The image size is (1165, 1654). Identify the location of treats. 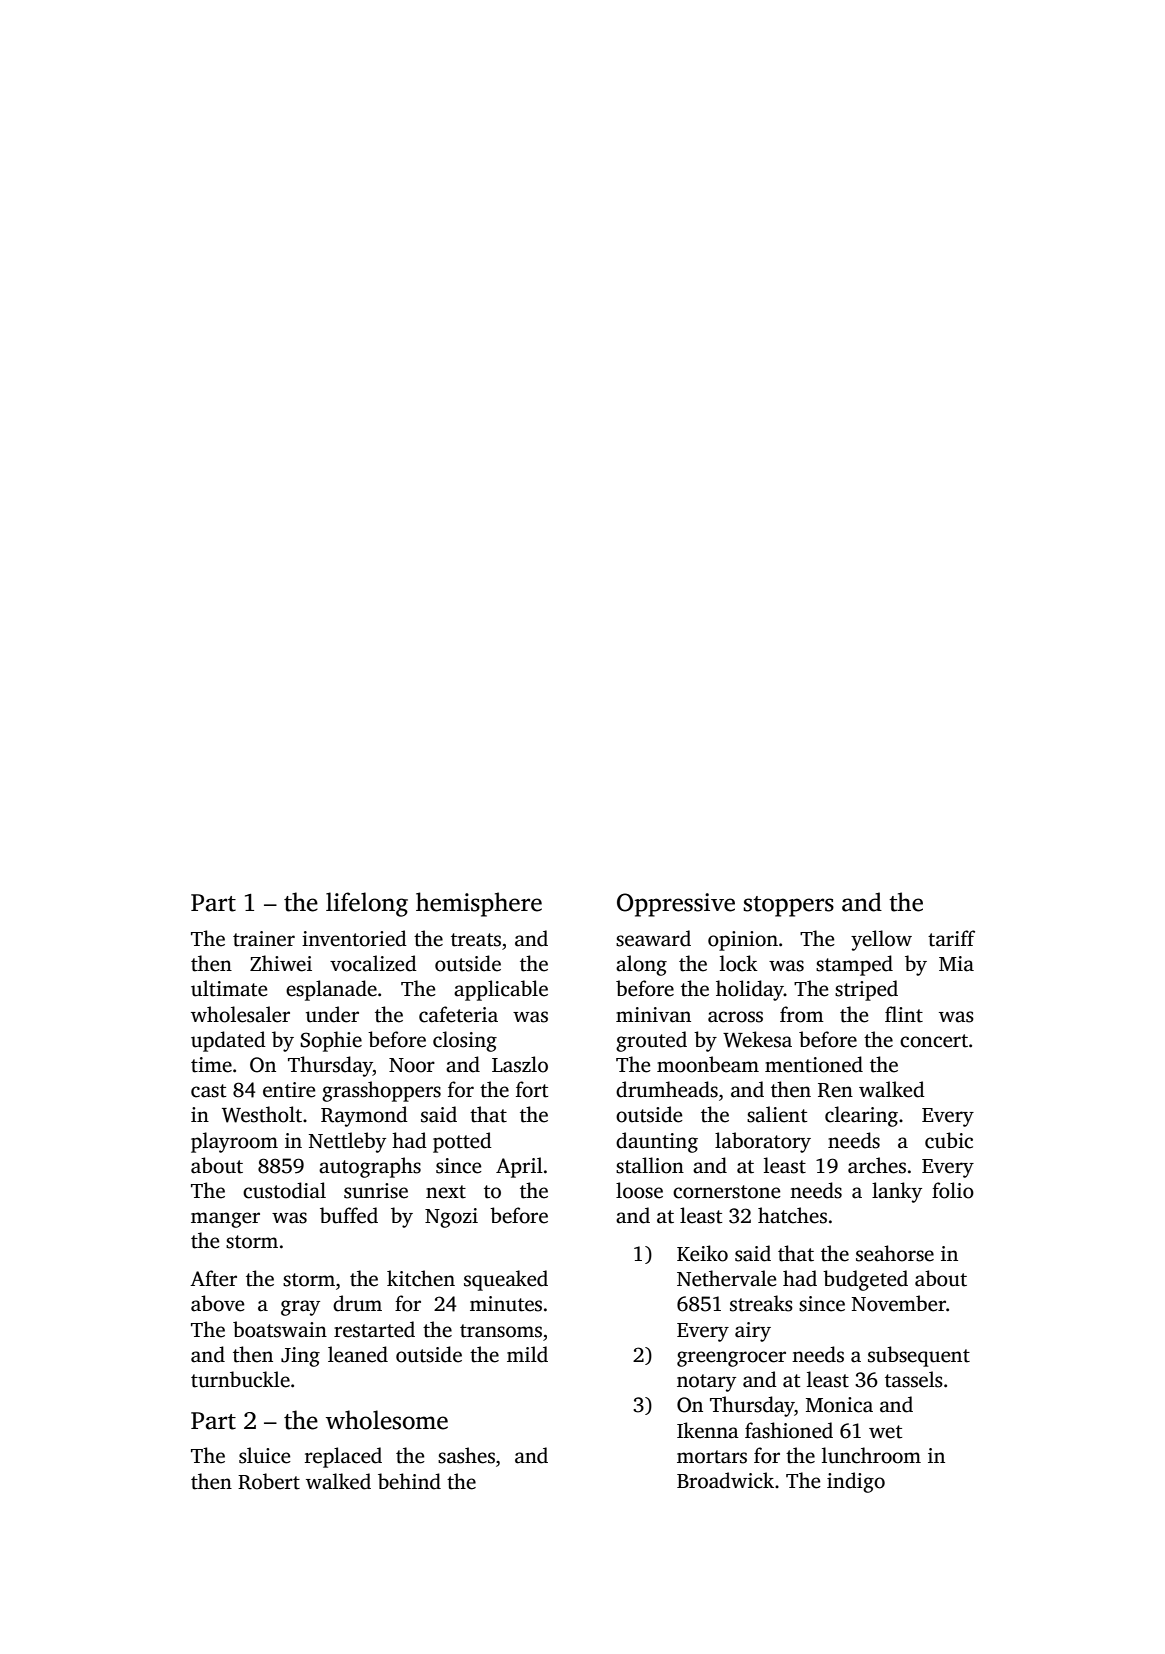
(476, 940).
